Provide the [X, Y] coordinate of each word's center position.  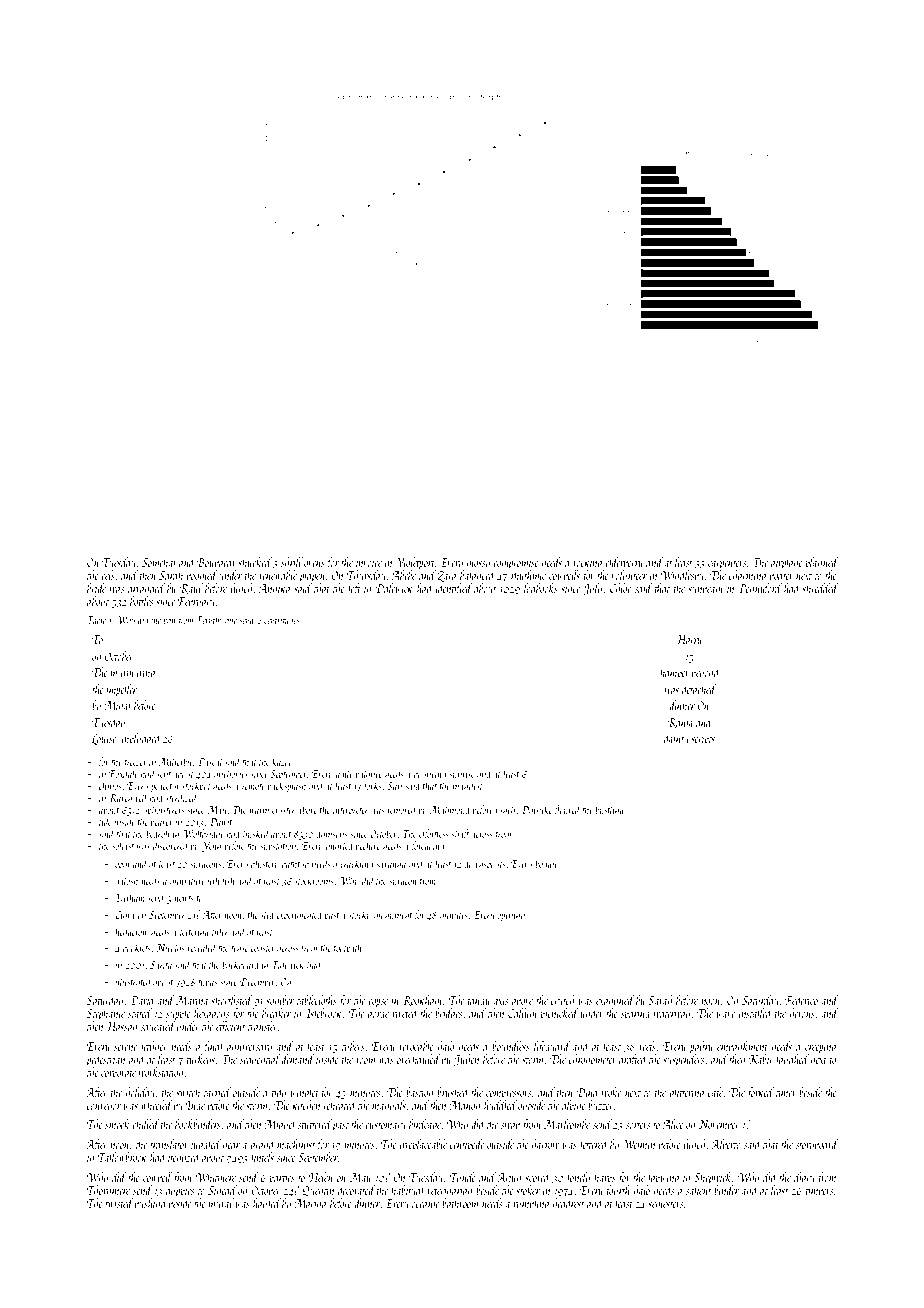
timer [786, 1093]
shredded [820, 588]
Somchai [158, 562]
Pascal [210, 761]
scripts [703, 740]
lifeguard [552, 1047]
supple [178, 1014]
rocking [587, 563]
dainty [676, 739]
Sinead [222, 1190]
